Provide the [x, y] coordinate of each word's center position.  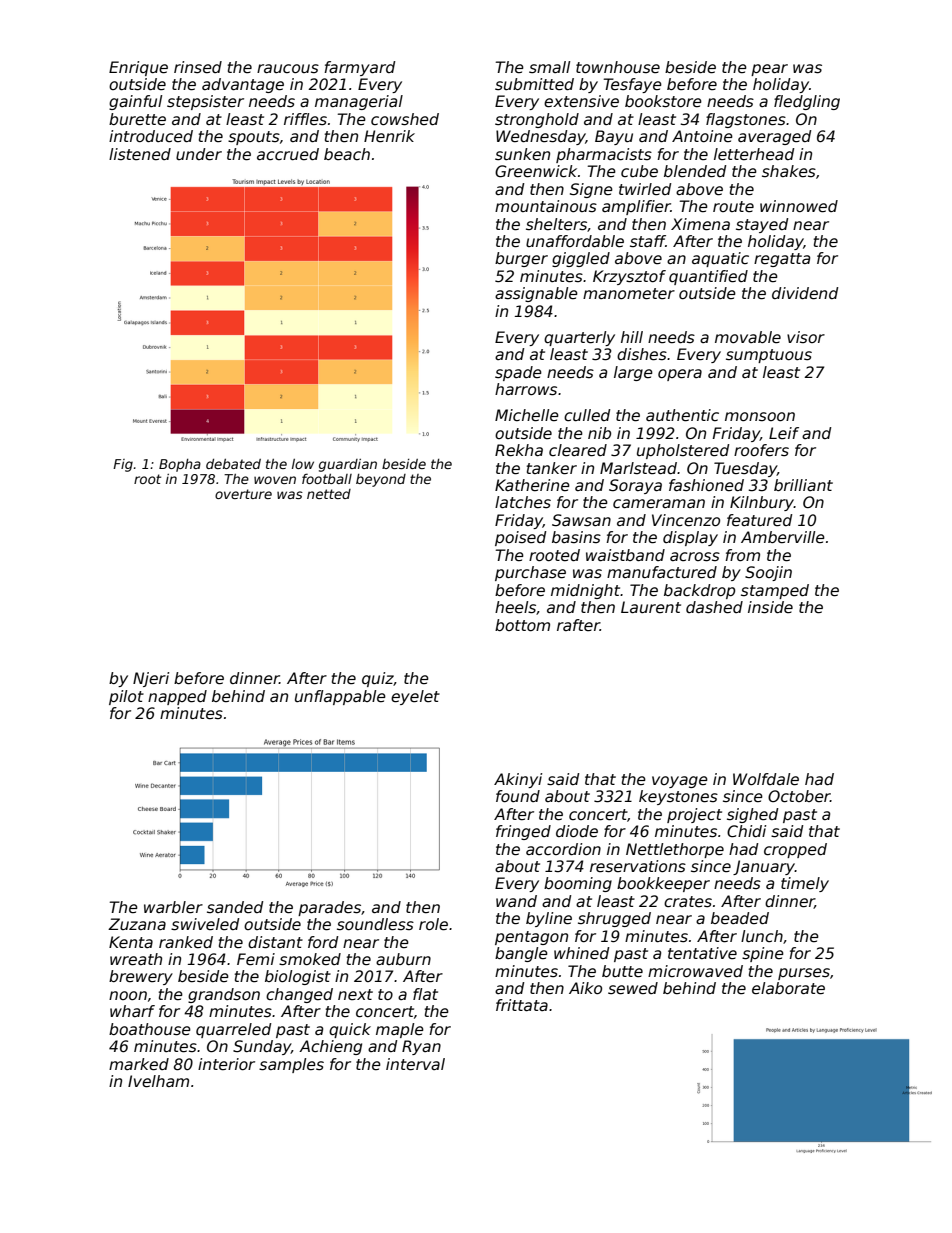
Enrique [138, 68]
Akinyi [518, 780]
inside [770, 607]
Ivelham [158, 1081]
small [549, 67]
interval [415, 1064]
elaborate [788, 988]
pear [769, 70]
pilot [126, 697]
